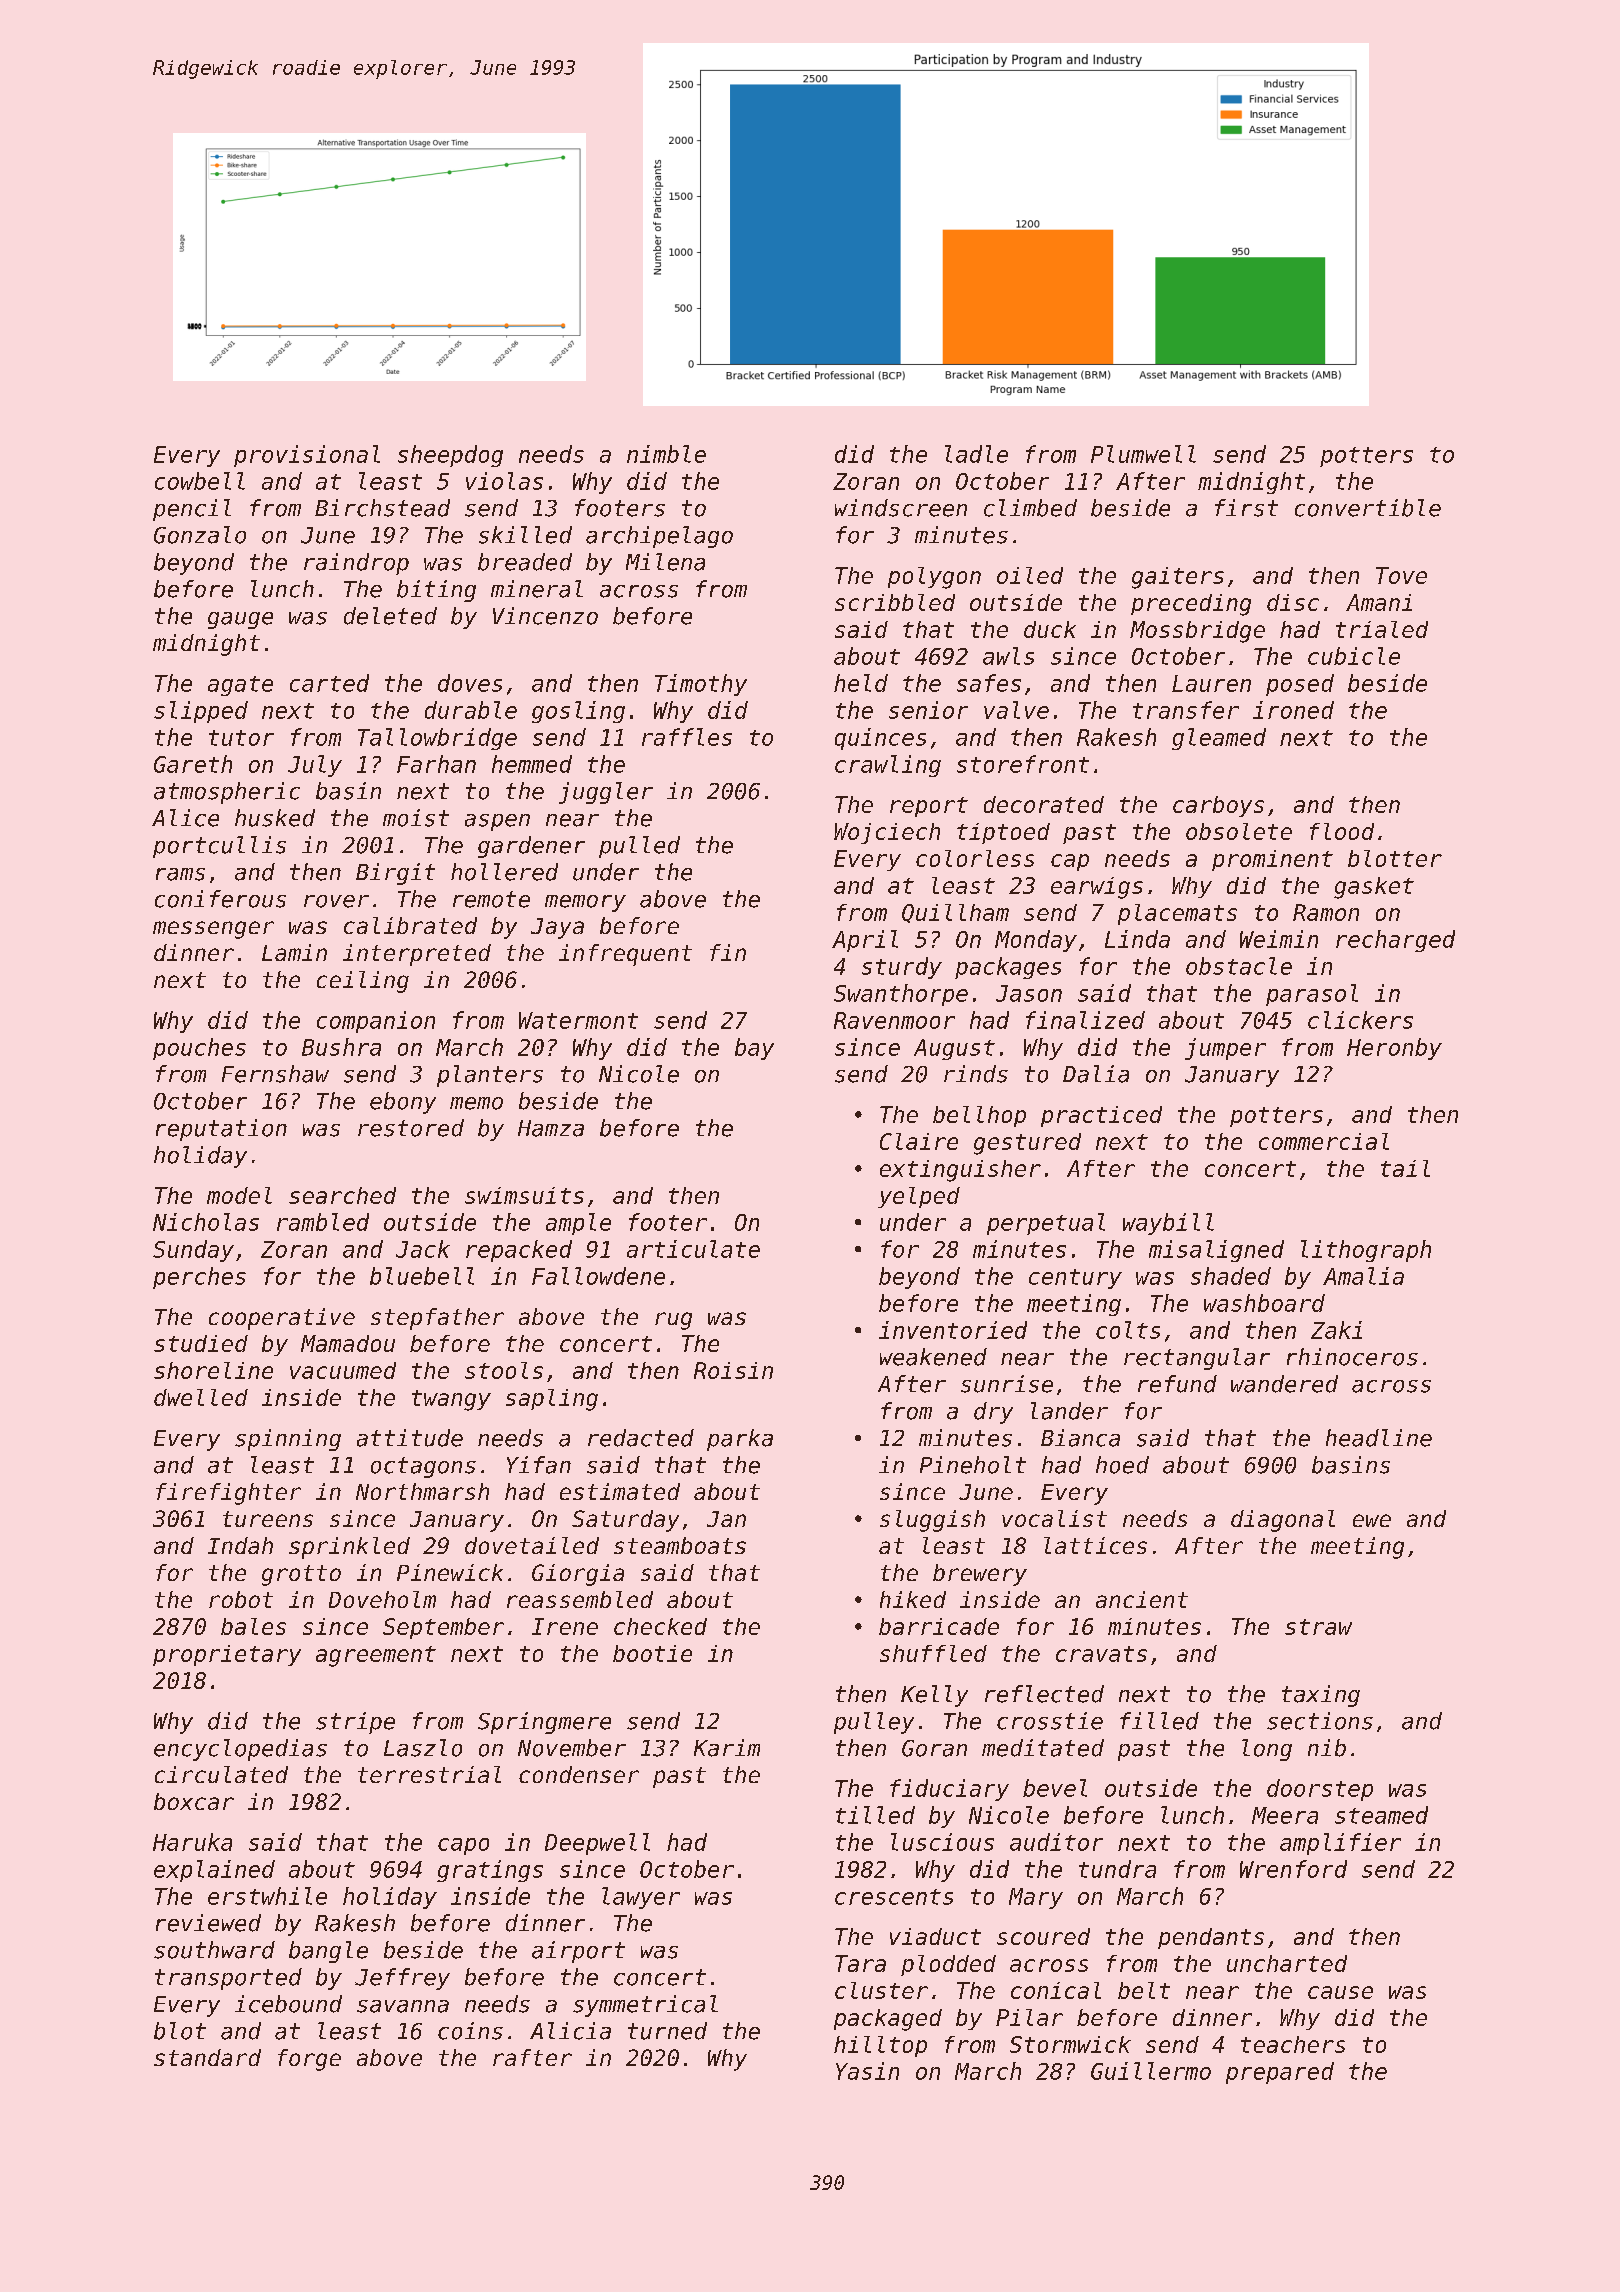 The height and width of the page is (2292, 1620). I want to click on vacuumed, so click(343, 1370).
